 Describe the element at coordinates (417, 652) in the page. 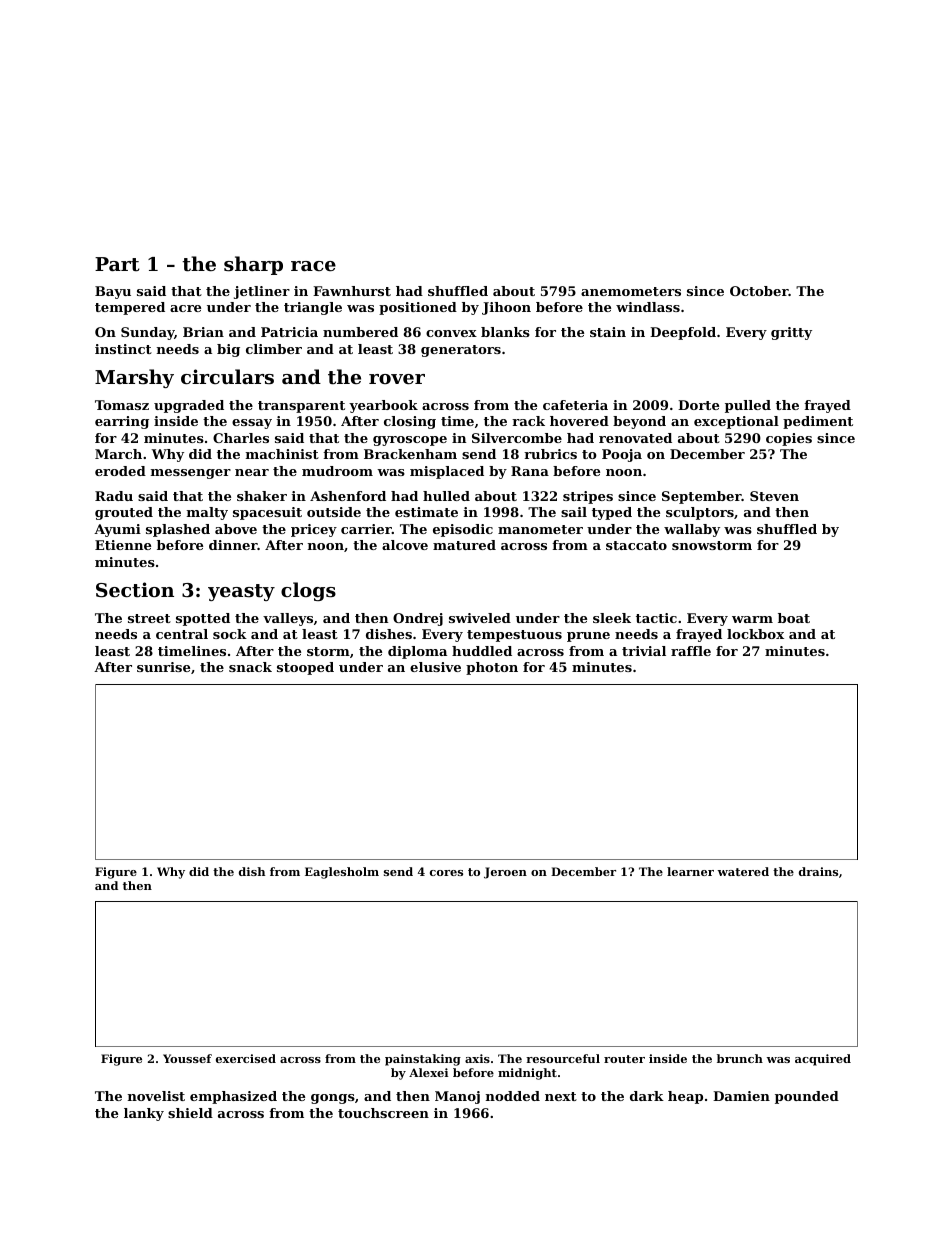

I see `diploma` at that location.
